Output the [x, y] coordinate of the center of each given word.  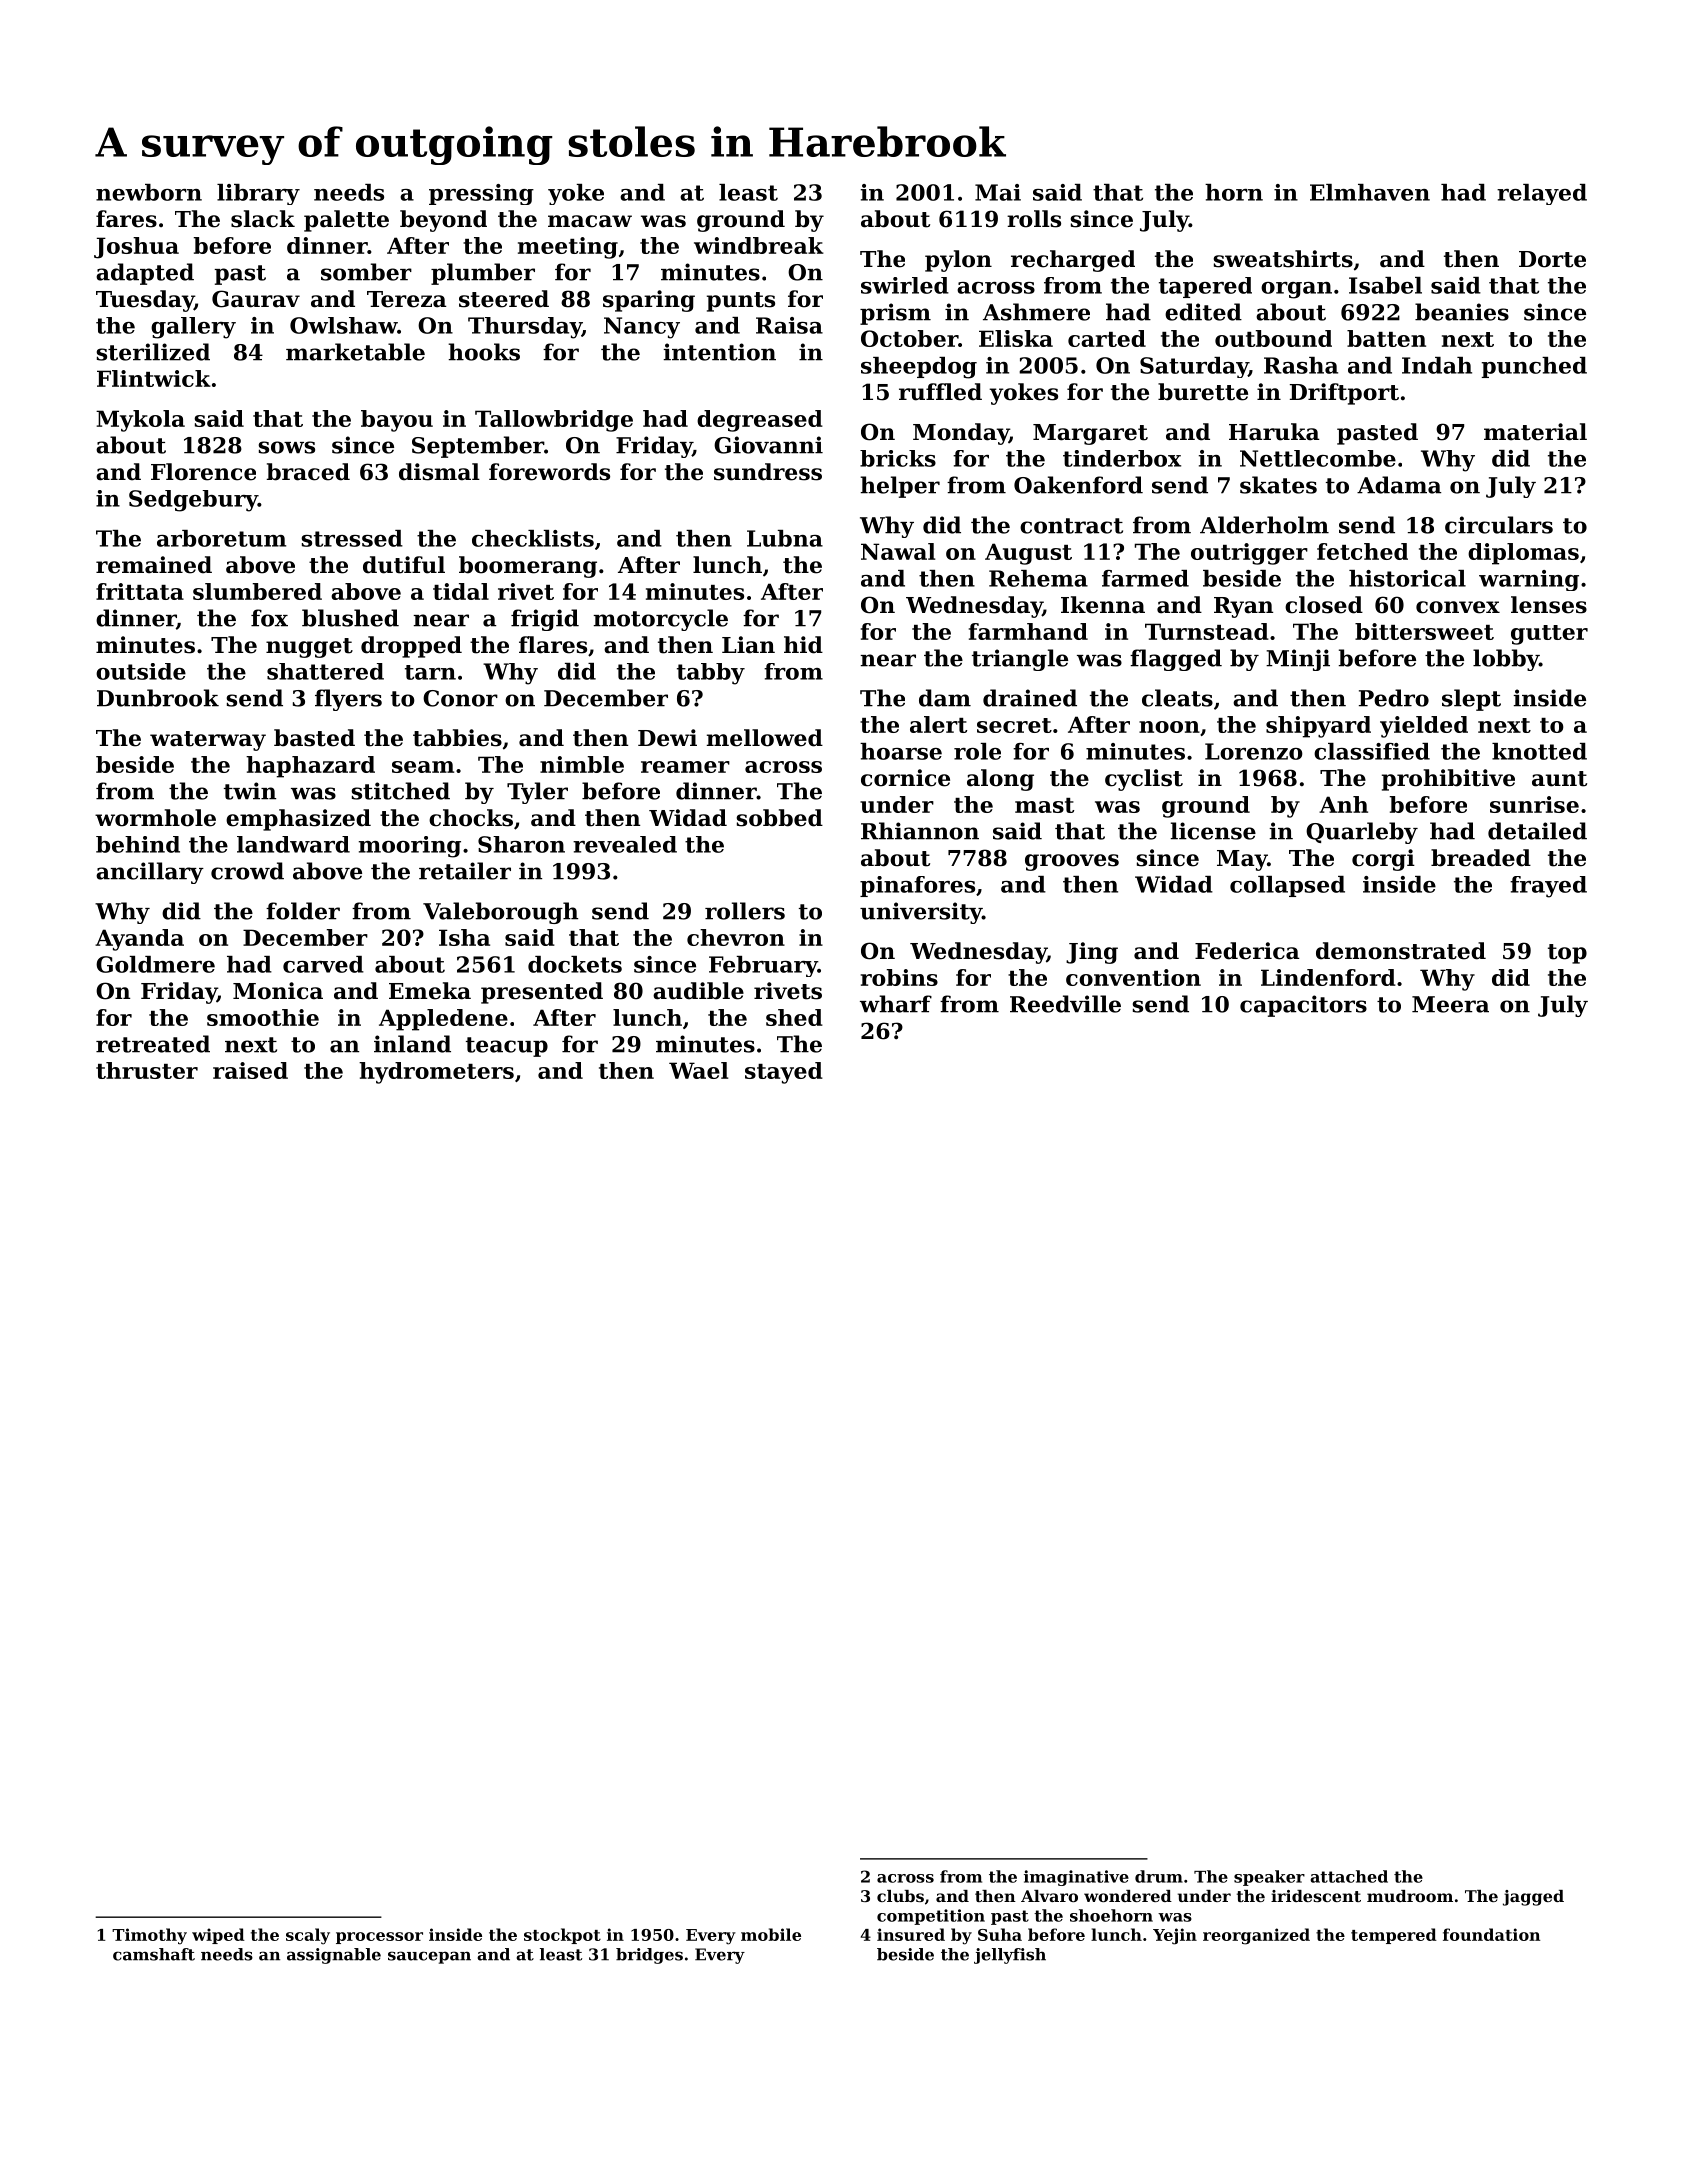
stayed [784, 1073]
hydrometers [436, 1073]
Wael [698, 1070]
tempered [1394, 1936]
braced [308, 472]
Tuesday [145, 301]
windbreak [759, 245]
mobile [771, 1934]
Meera [1450, 1004]
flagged [1176, 660]
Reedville [1065, 1004]
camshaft [154, 1954]
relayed [1542, 194]
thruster [147, 1070]
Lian [748, 645]
